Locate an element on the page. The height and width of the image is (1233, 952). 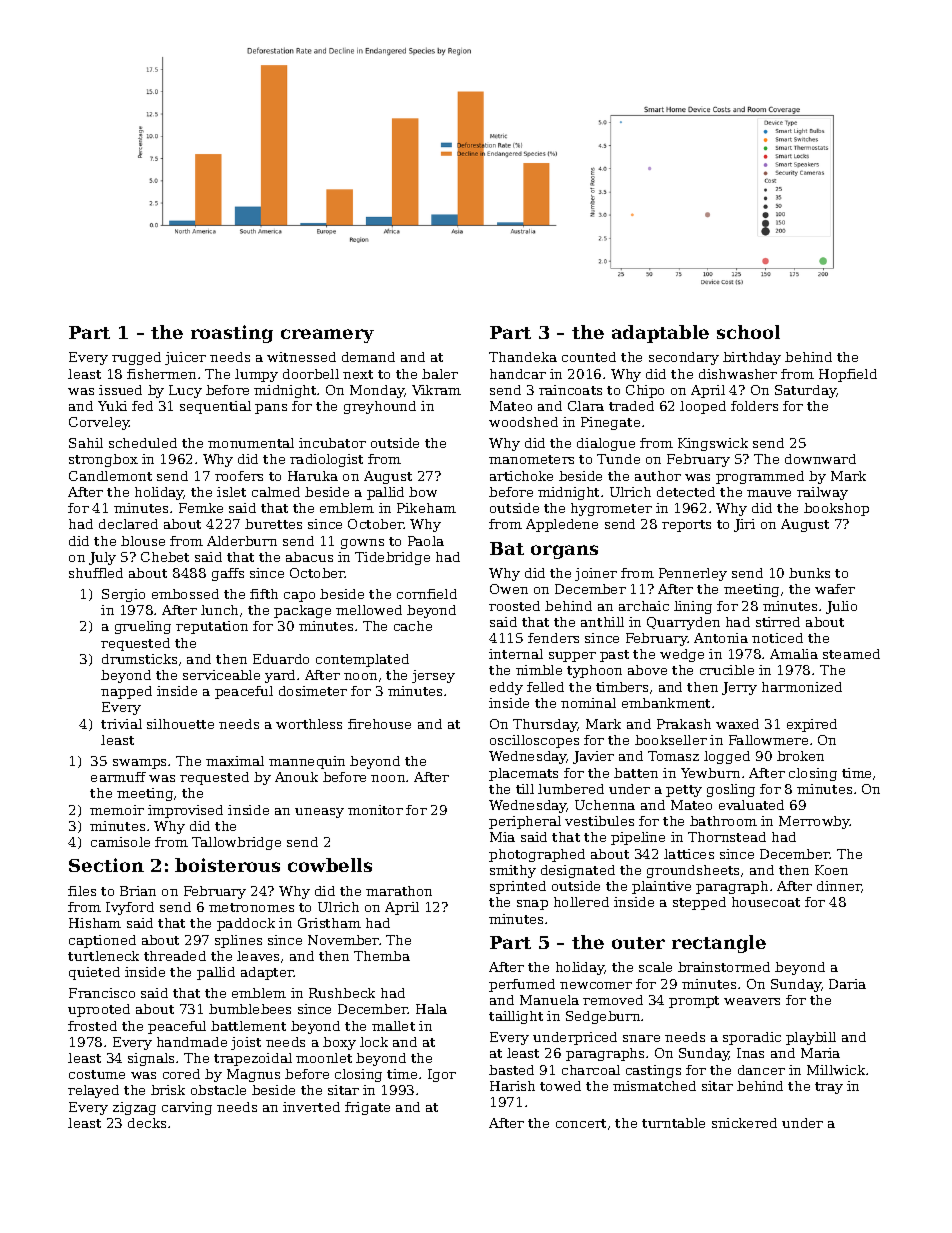
files is located at coordinates (82, 891).
